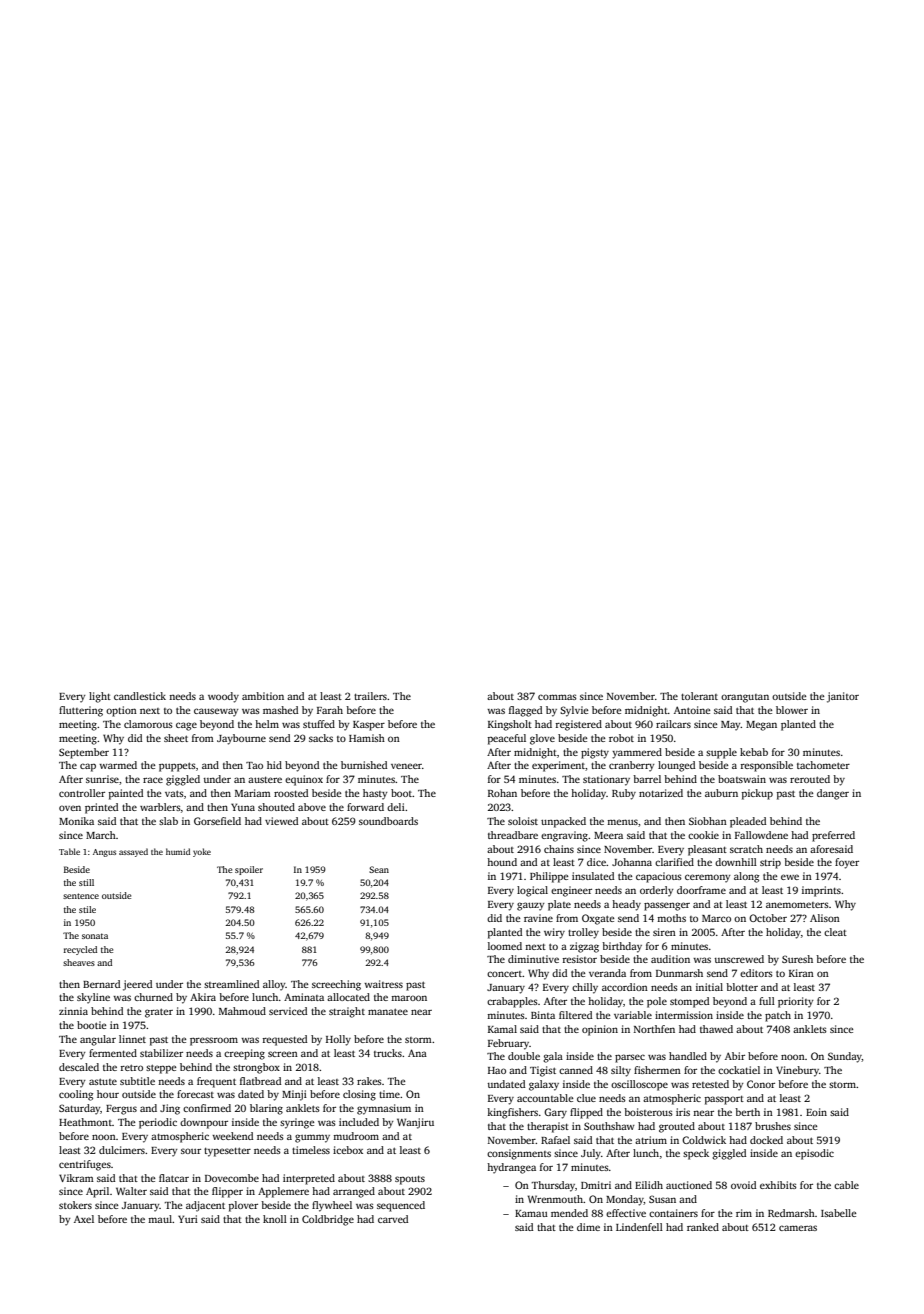 This screenshot has width=924, height=1314. What do you see at coordinates (336, 985) in the screenshot?
I see `screeching` at bounding box center [336, 985].
